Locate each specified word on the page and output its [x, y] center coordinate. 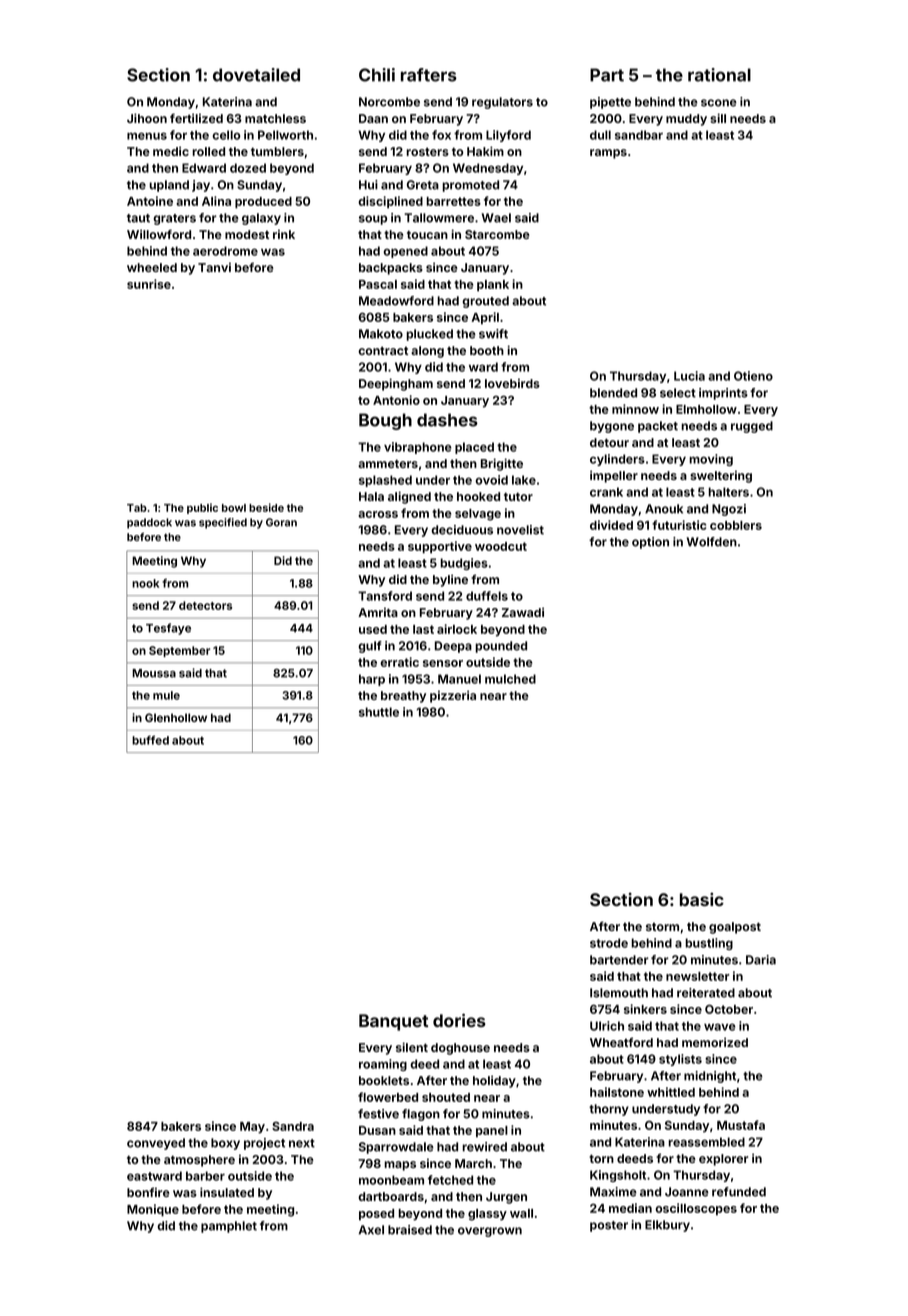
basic [702, 899]
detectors [205, 605]
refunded [739, 1192]
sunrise [149, 284]
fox [441, 135]
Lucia [689, 376]
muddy [686, 120]
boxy [225, 1144]
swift [493, 334]
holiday [494, 1081]
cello [226, 135]
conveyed [156, 1144]
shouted [446, 1097]
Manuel [459, 679]
